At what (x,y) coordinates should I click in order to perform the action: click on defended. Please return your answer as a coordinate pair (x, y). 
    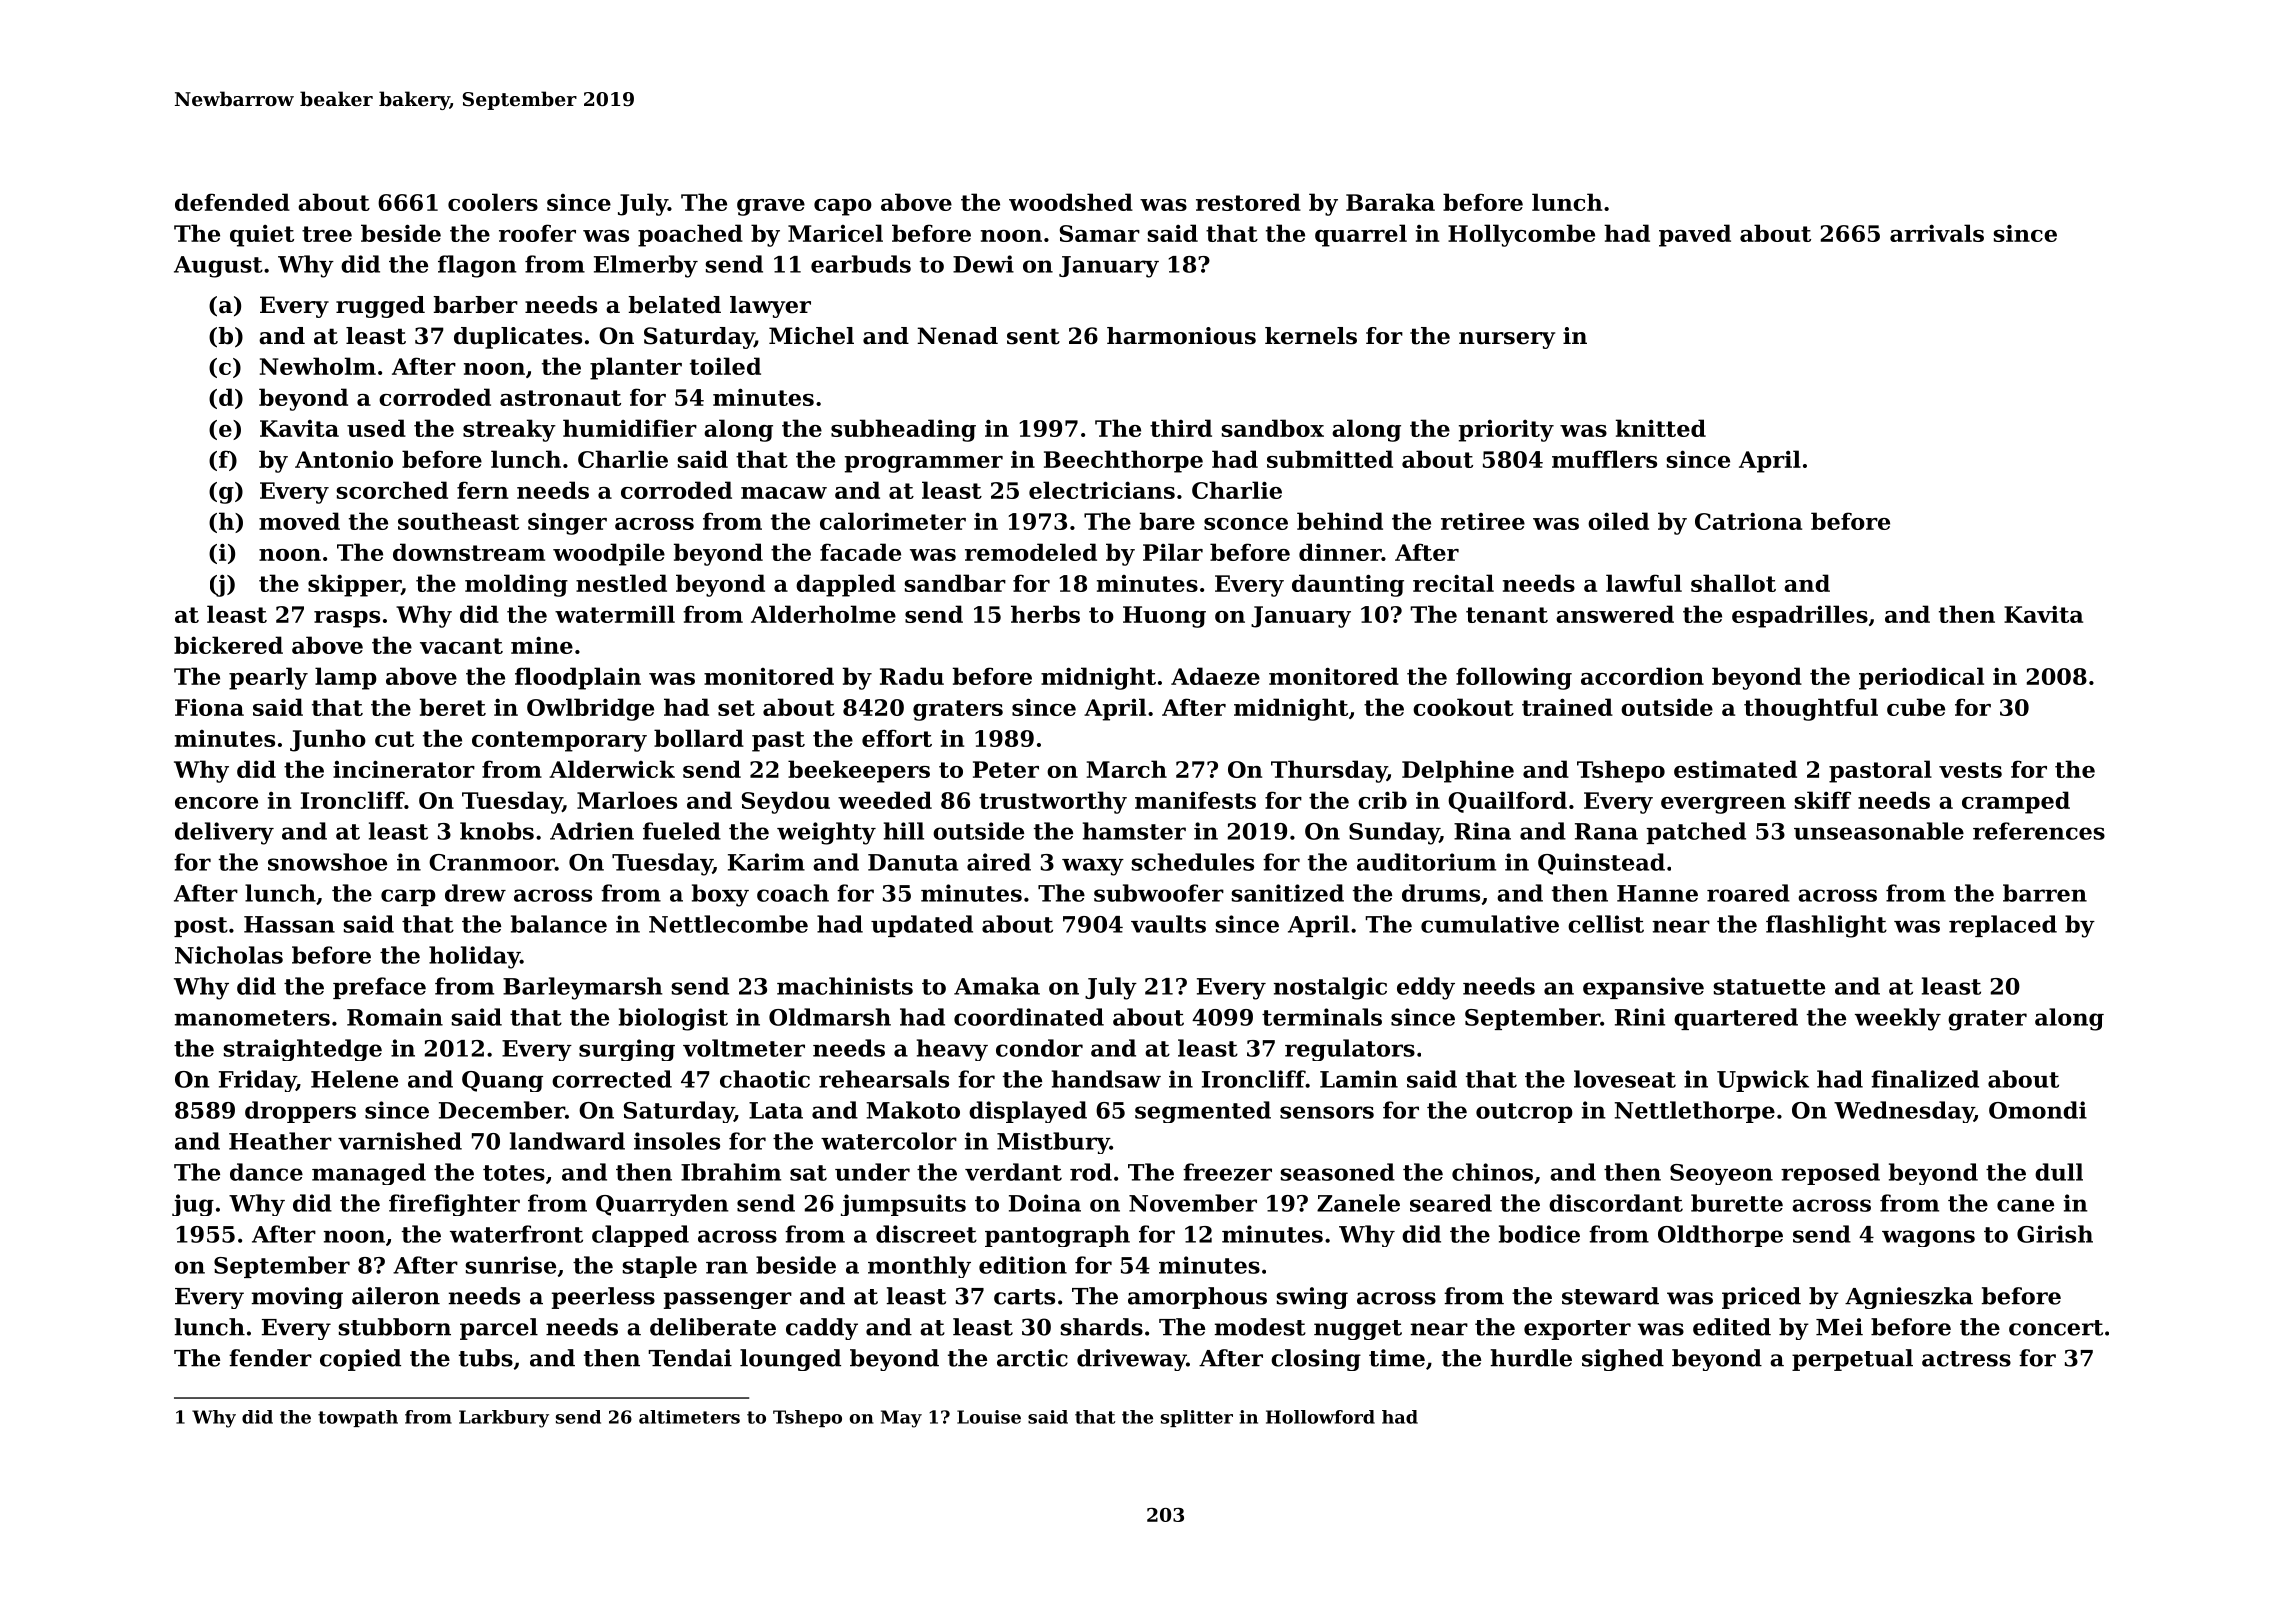
    Looking at the image, I should click on (232, 202).
